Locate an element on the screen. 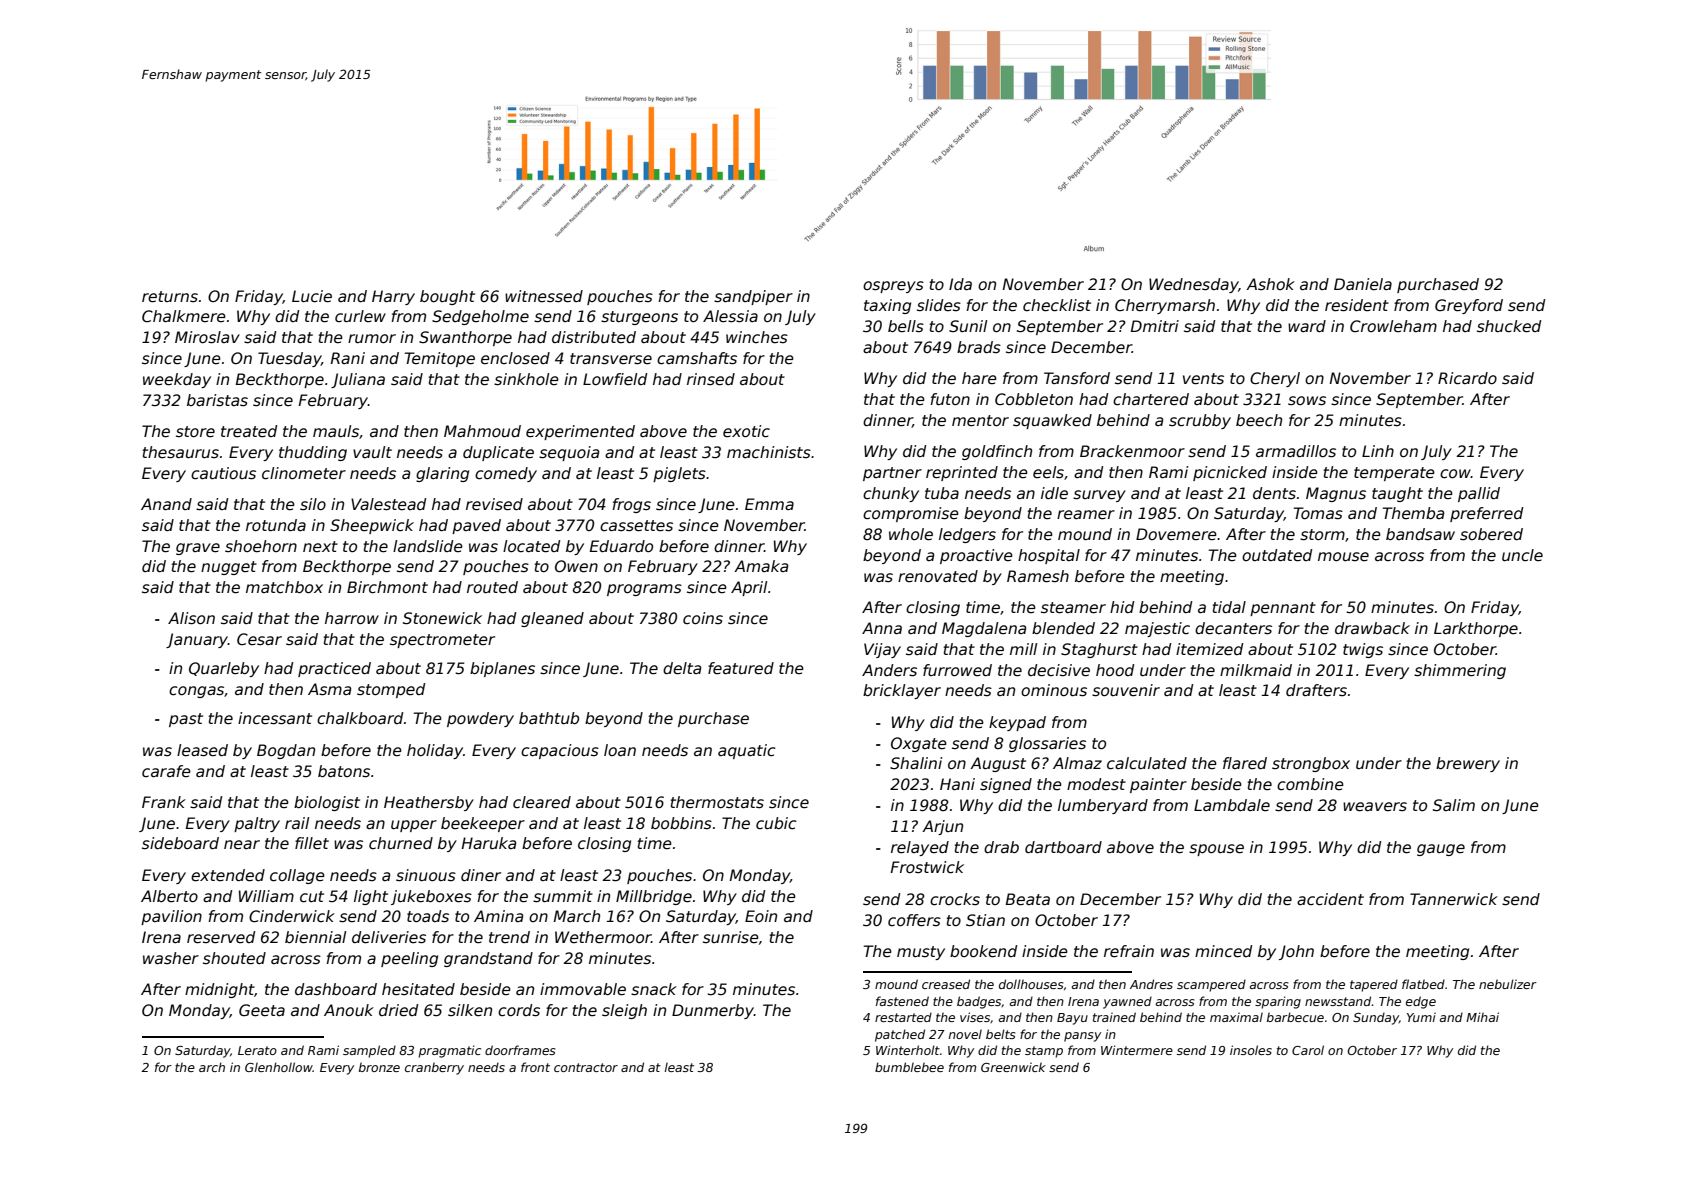 The image size is (1689, 1194). Daniela is located at coordinates (1363, 284).
